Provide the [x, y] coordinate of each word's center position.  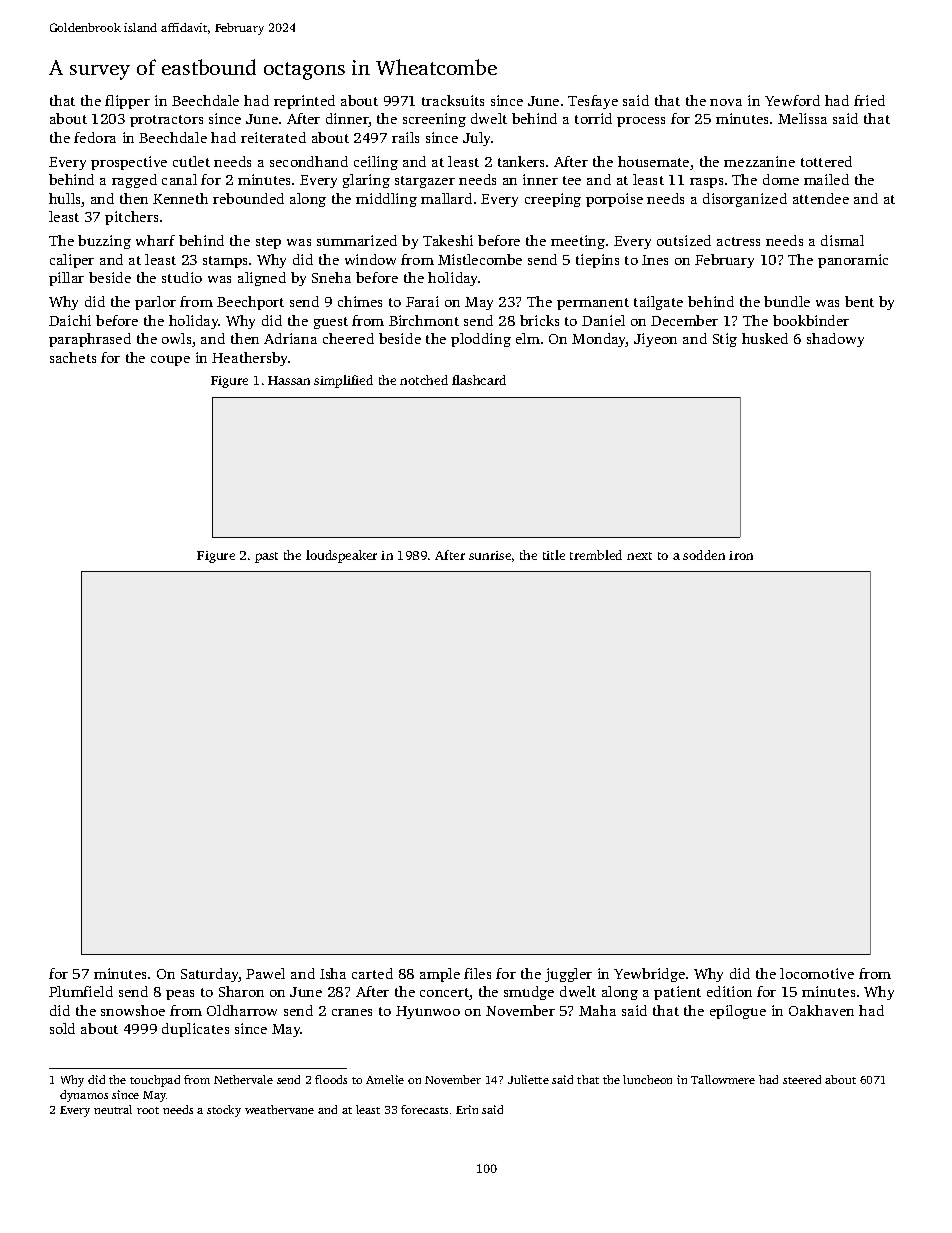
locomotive [817, 973]
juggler [568, 975]
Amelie [385, 1079]
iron [741, 555]
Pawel [265, 973]
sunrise [490, 555]
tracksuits [453, 100]
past [266, 557]
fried [869, 100]
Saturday [210, 975]
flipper [127, 102]
